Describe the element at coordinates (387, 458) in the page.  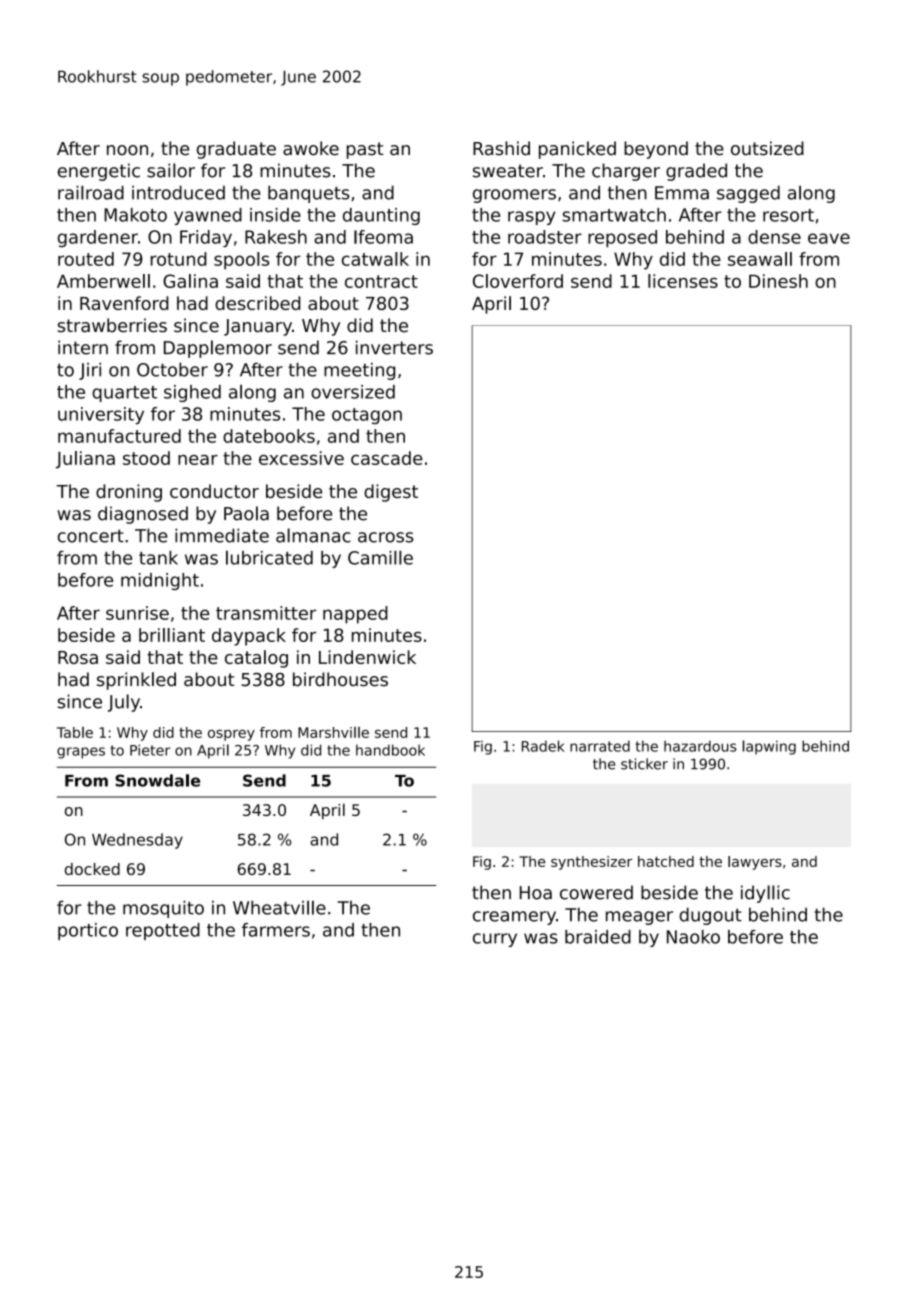
I see `cascade` at that location.
